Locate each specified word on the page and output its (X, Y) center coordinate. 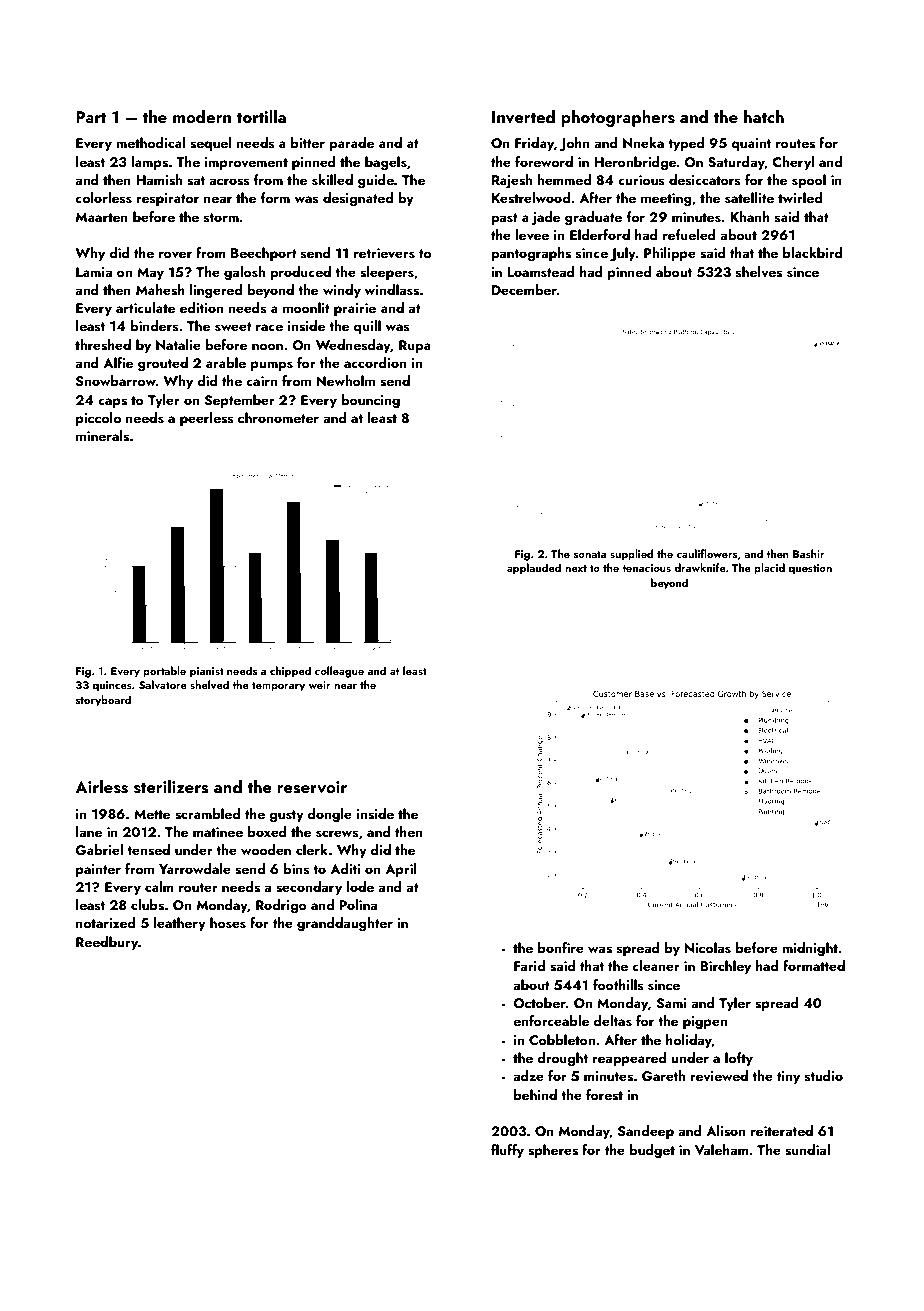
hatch (764, 116)
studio (824, 1075)
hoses (228, 923)
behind (535, 1094)
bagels (386, 163)
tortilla (261, 116)
